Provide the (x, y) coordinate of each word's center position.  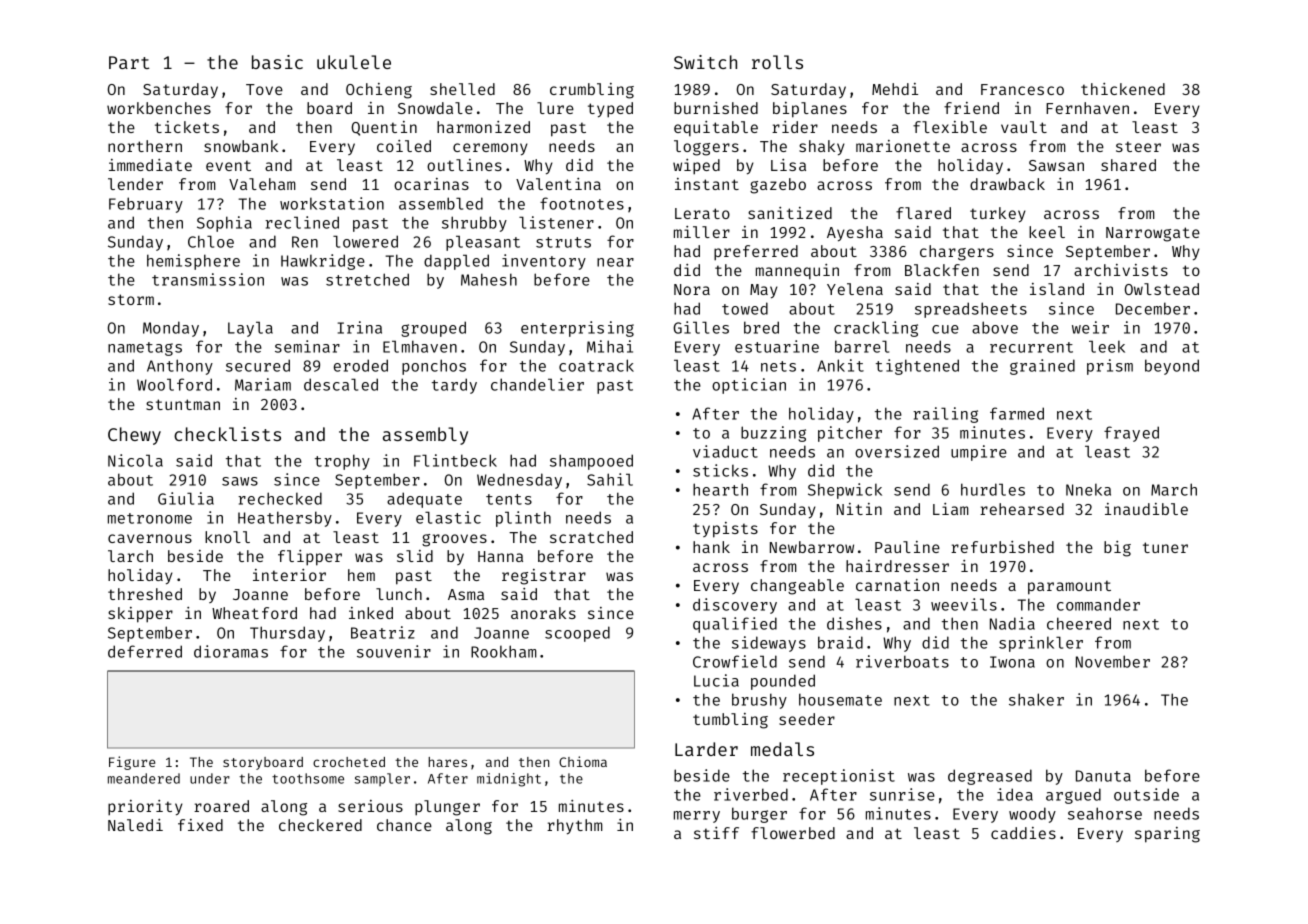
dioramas (231, 651)
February (146, 205)
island (1057, 289)
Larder (706, 749)
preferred (756, 253)
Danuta (1103, 776)
